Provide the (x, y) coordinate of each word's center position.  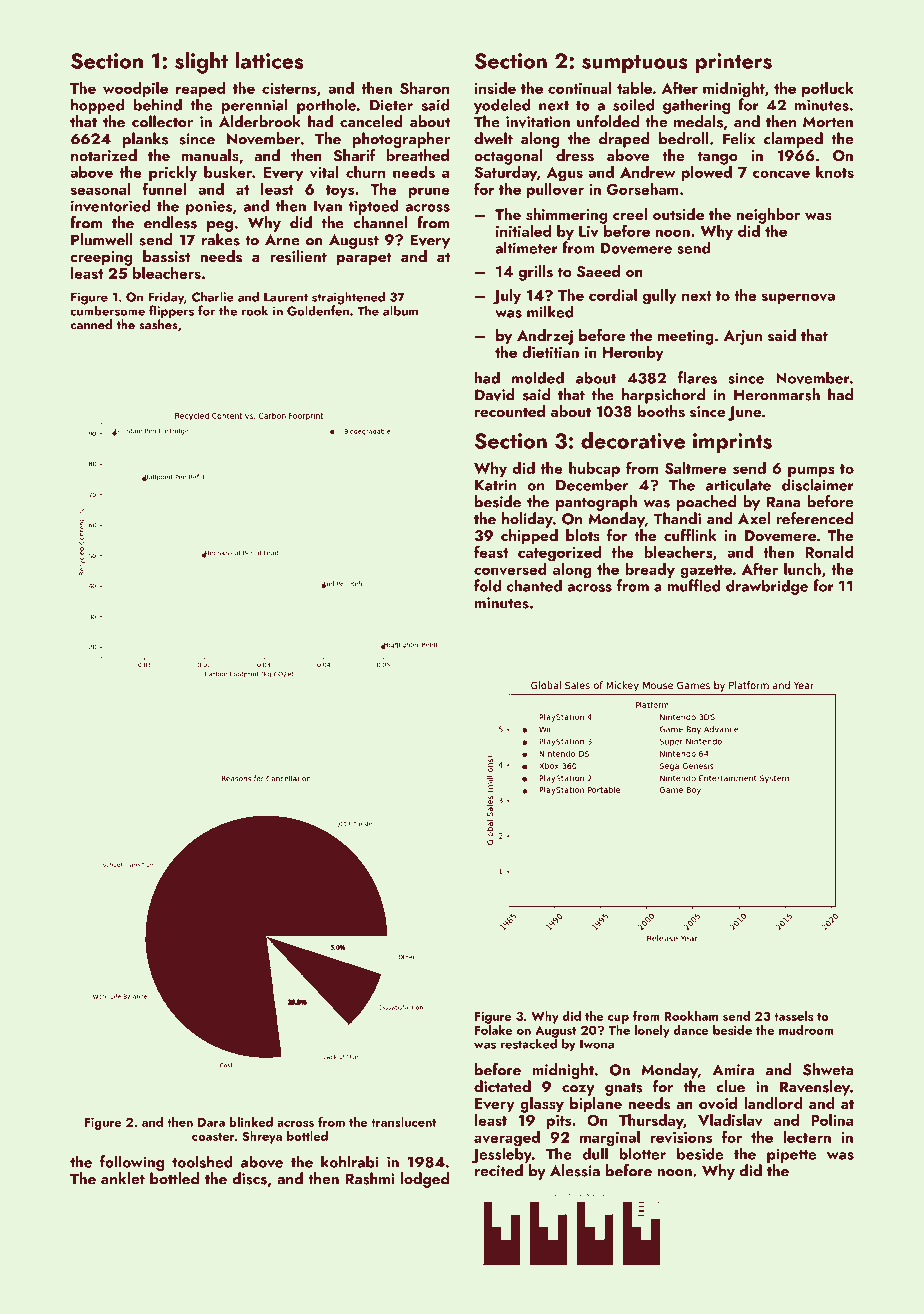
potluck (828, 89)
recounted (510, 411)
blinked (251, 1122)
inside (495, 88)
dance (691, 1030)
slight (201, 63)
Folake (494, 1030)
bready (650, 570)
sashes (158, 324)
